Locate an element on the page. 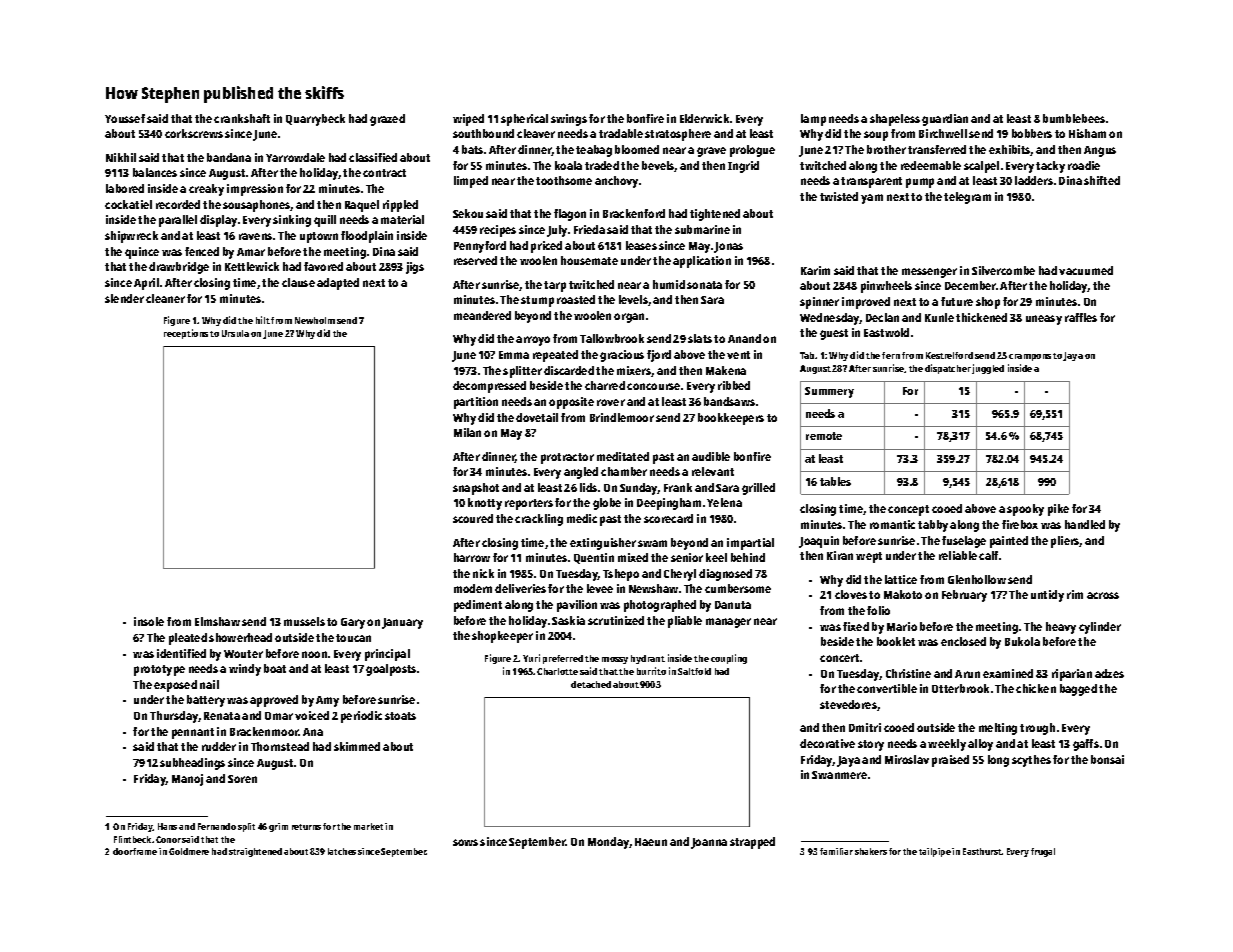 Image resolution: width=1233 pixels, height=952 pixels. recipes is located at coordinates (498, 231).
